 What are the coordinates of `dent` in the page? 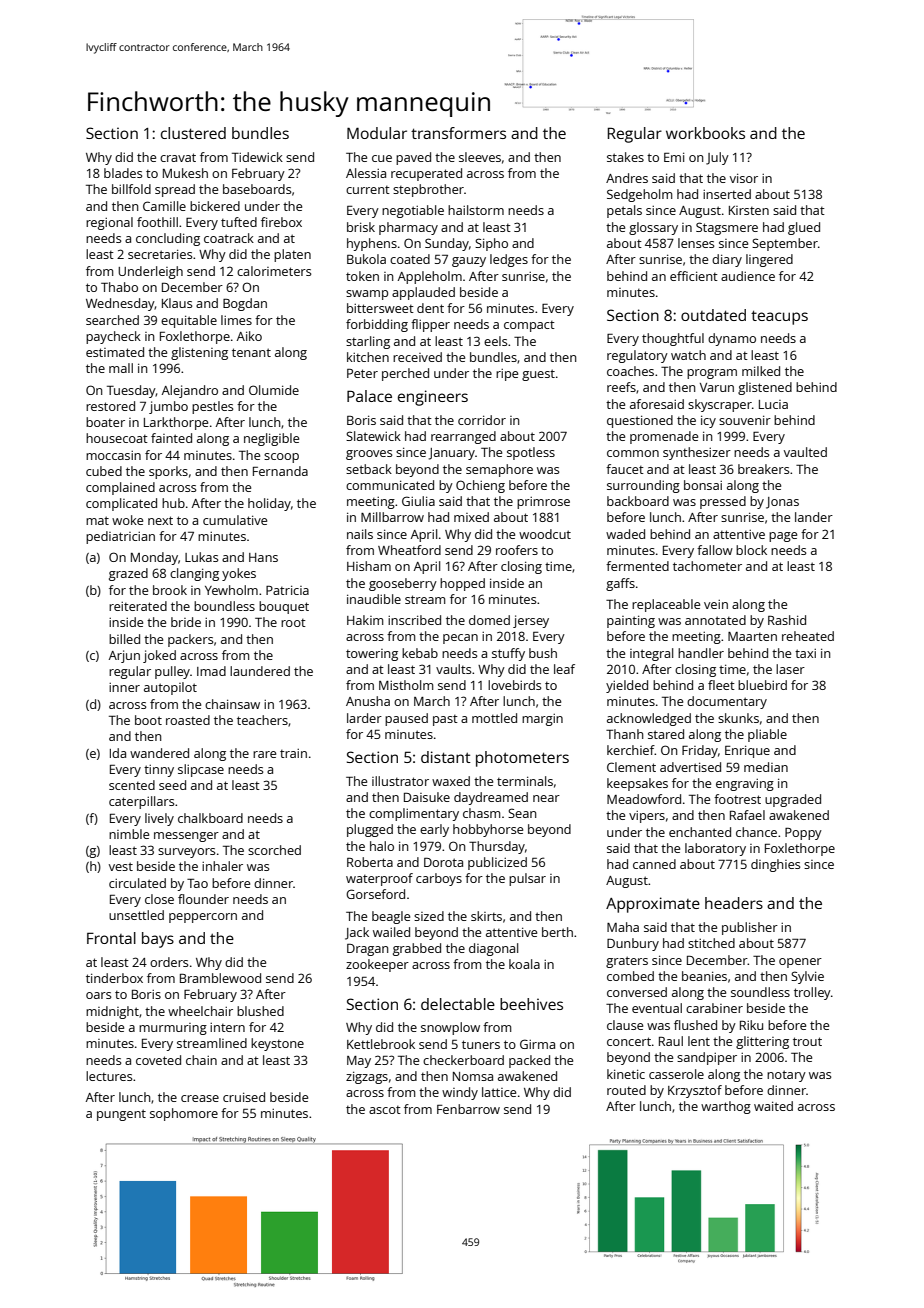 It's located at (430, 308).
